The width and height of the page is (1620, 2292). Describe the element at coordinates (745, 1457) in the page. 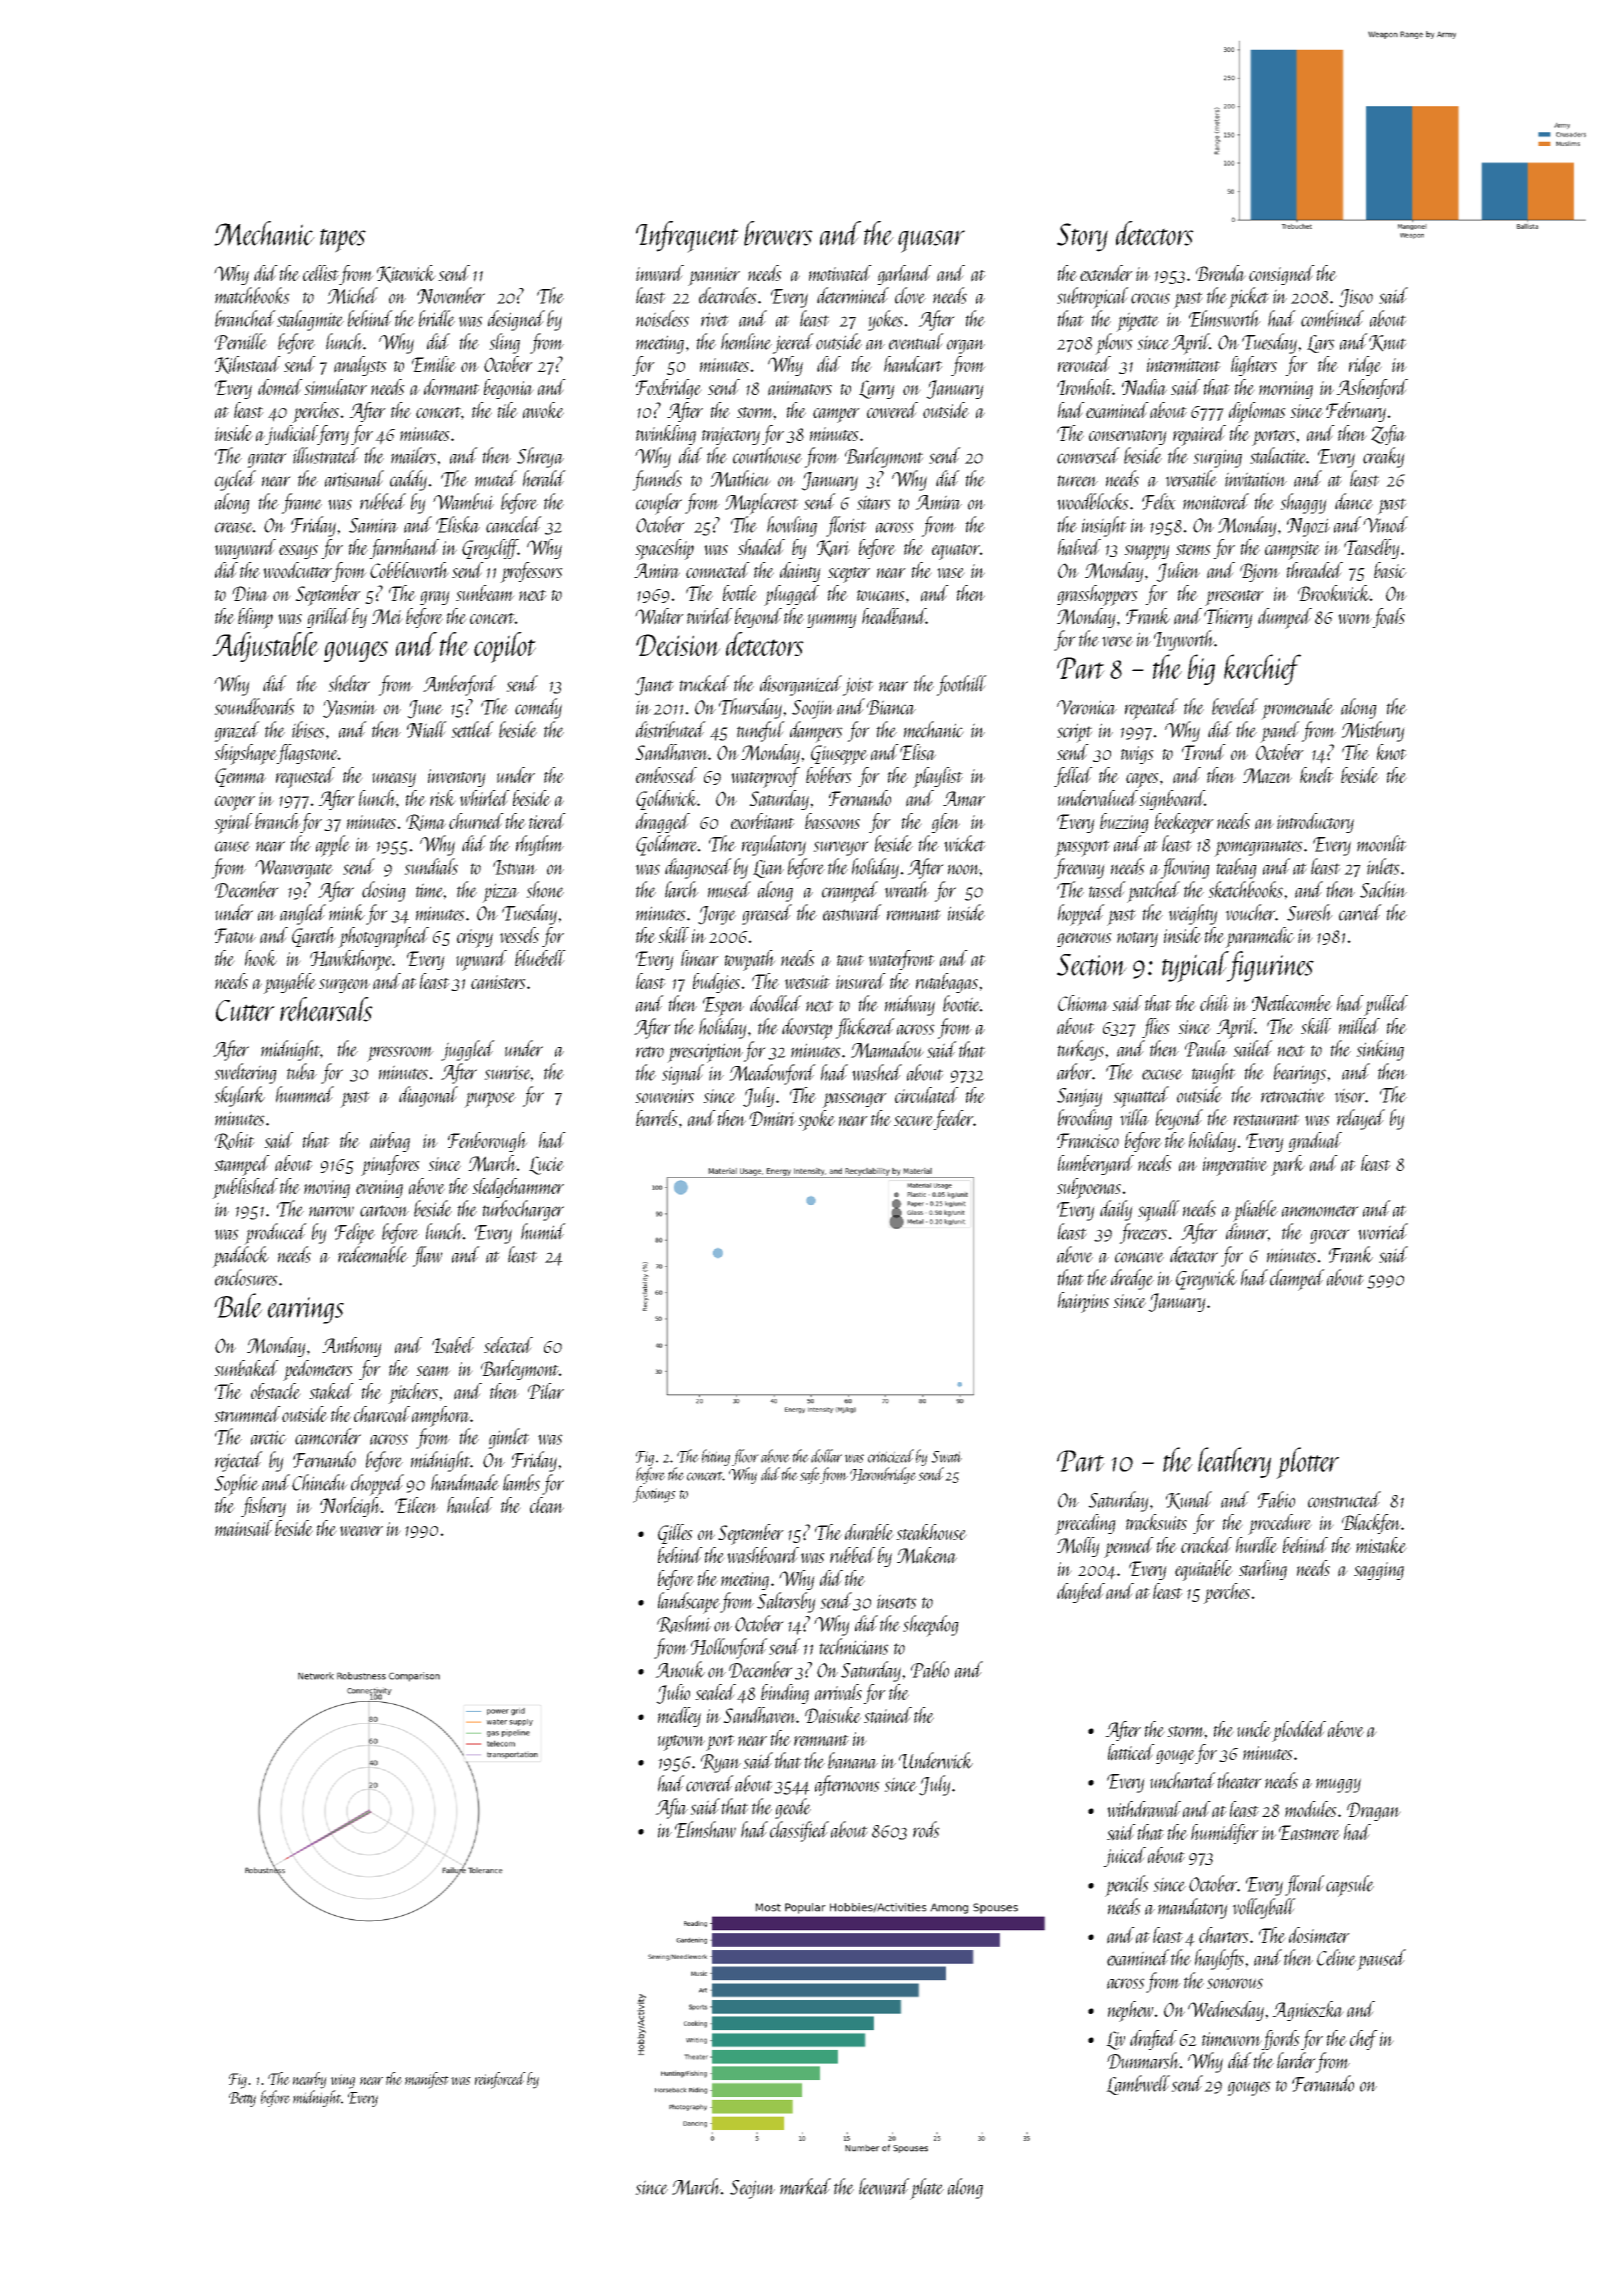

I see `floor` at that location.
